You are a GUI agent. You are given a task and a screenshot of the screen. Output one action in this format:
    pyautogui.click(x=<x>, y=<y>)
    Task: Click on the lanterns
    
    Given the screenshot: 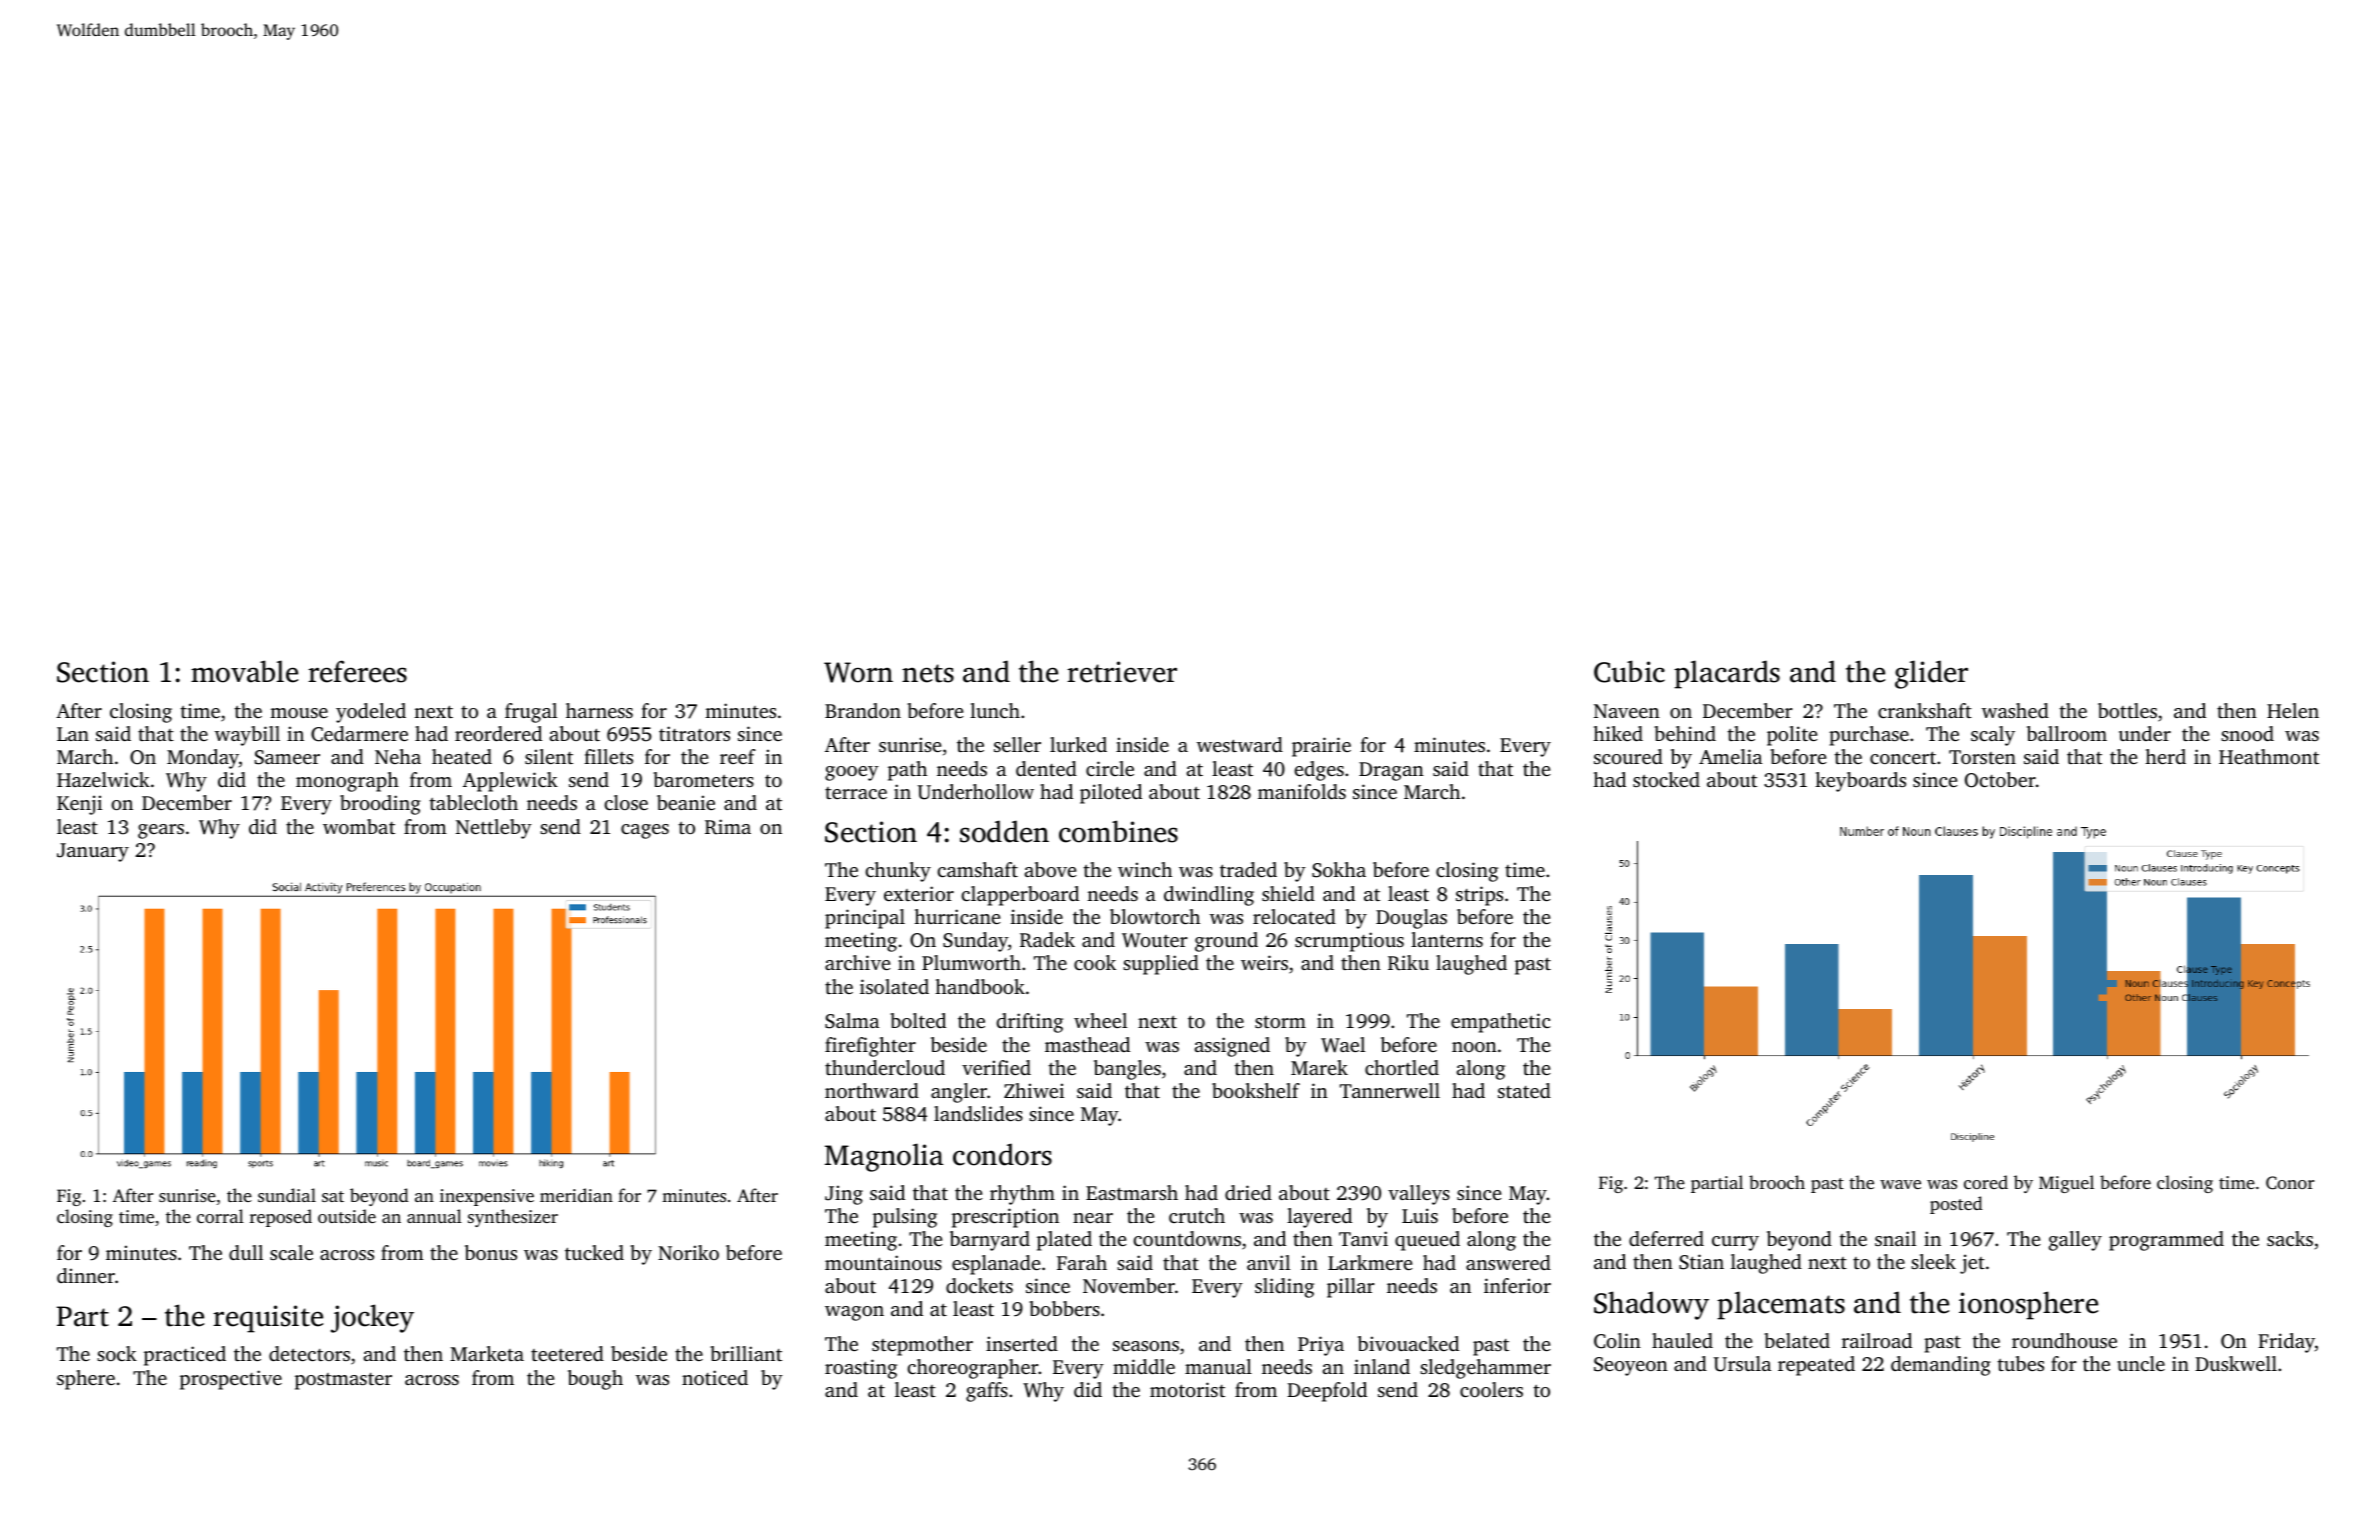 What is the action you would take?
    pyautogui.click(x=1447, y=939)
